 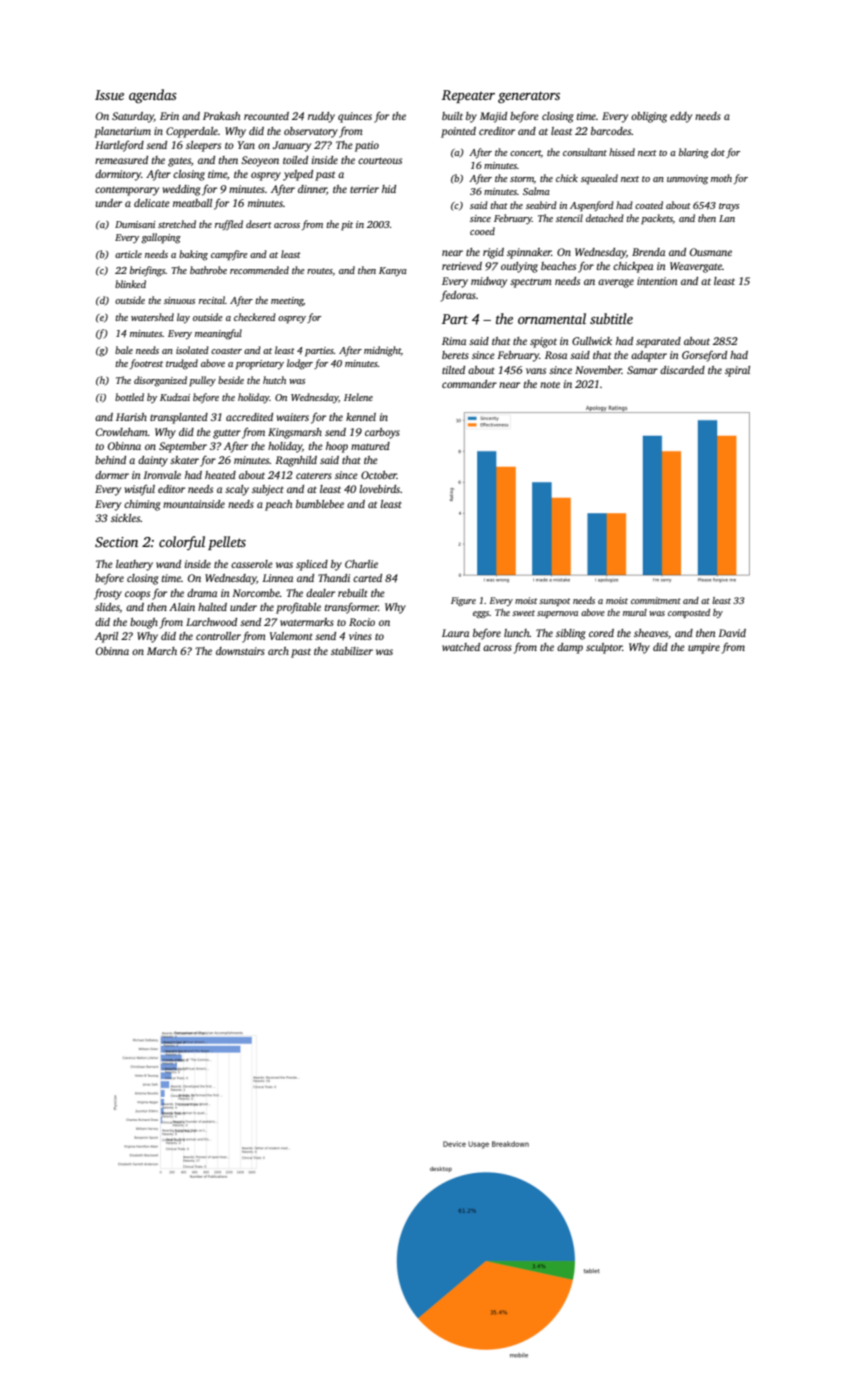 I want to click on eddy, so click(x=681, y=117).
